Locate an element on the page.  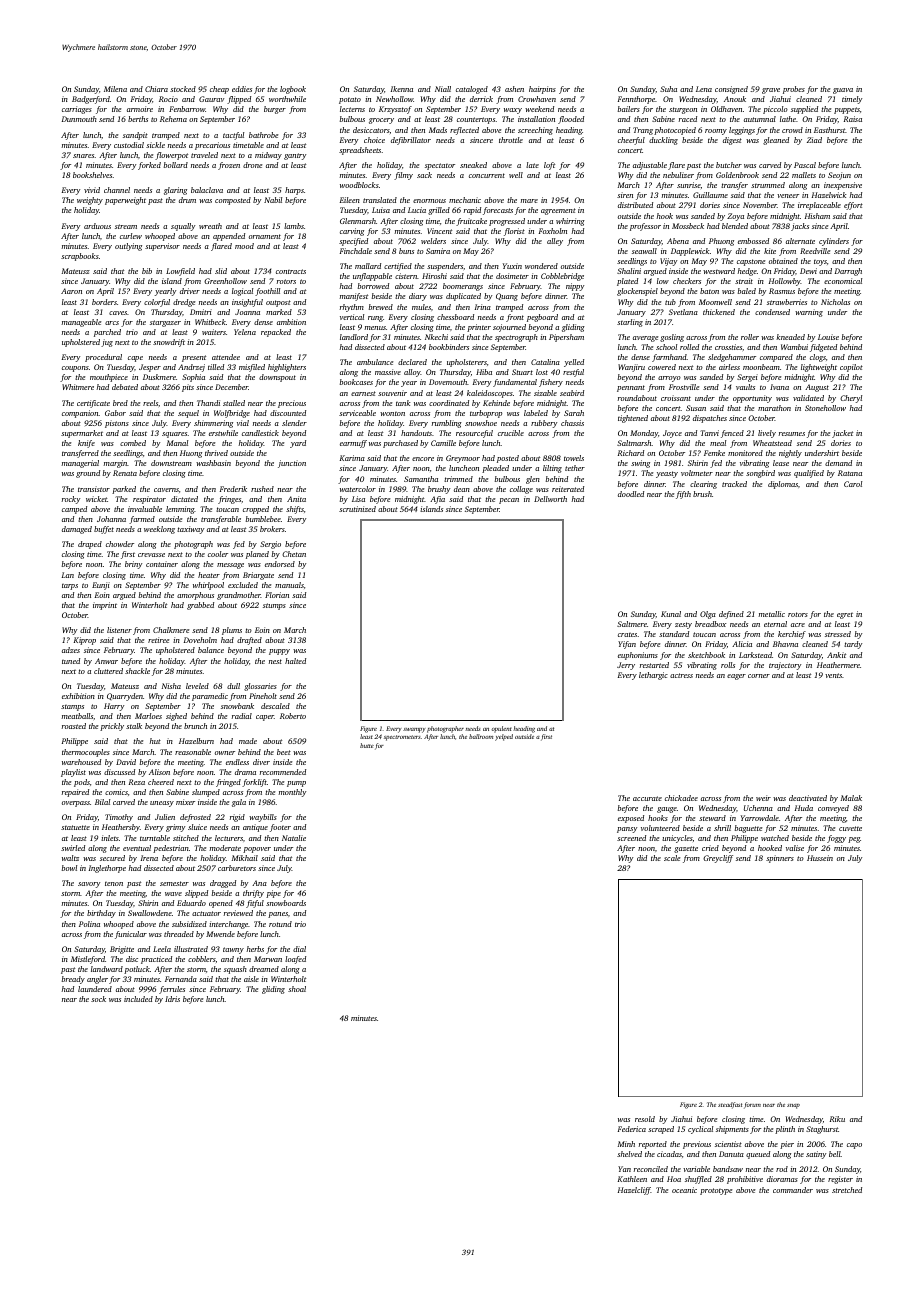
Irena is located at coordinates (149, 858).
